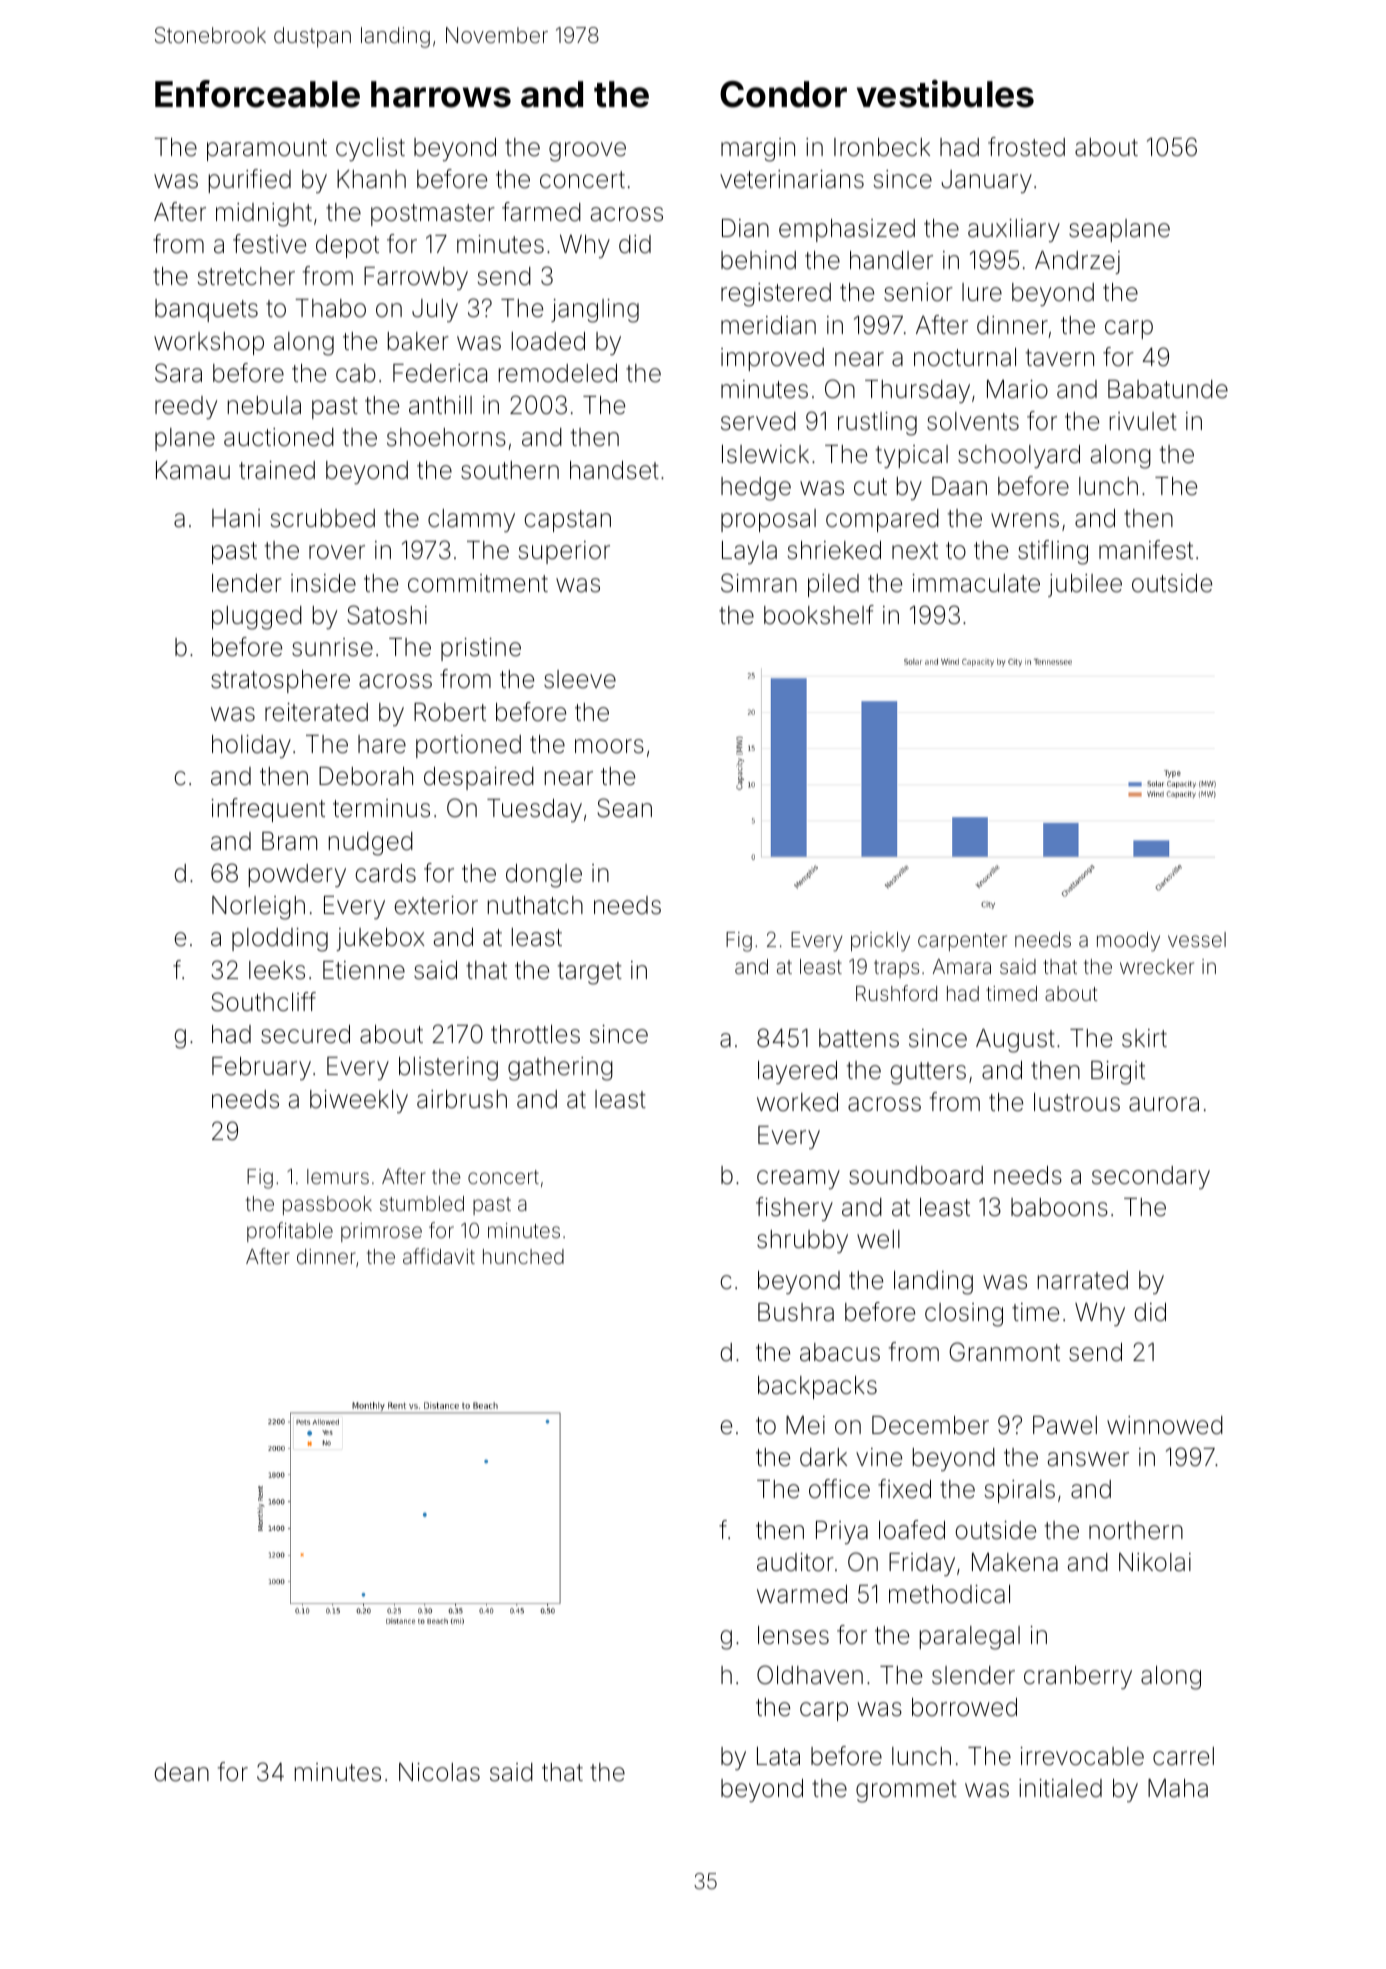  I want to click on capstan, so click(567, 521).
